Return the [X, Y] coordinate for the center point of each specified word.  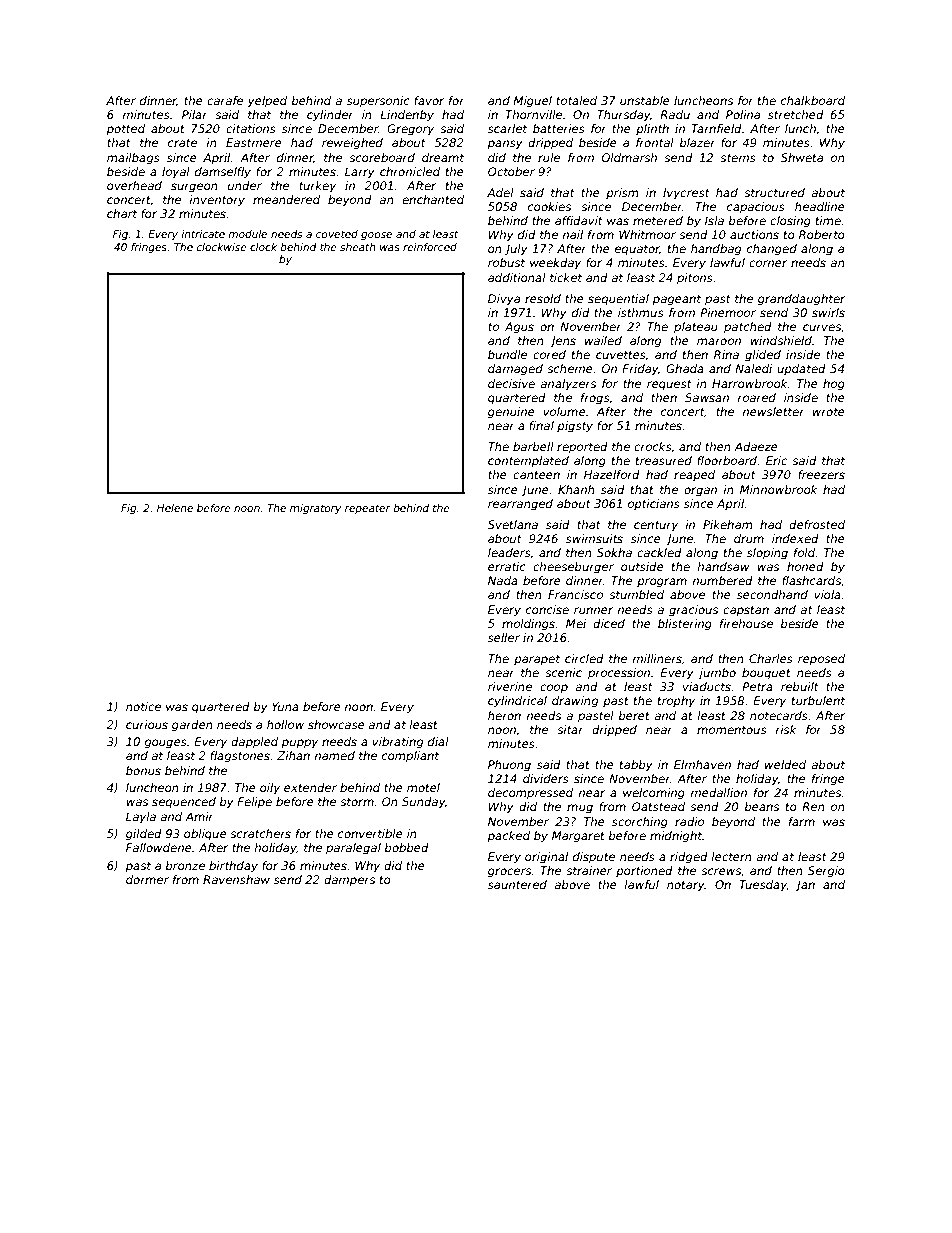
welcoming [654, 794]
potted [125, 130]
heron [504, 715]
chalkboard [813, 100]
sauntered [517, 884]
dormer [147, 879]
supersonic [378, 102]
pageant [676, 300]
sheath [358, 247]
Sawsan [707, 397]
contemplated [528, 462]
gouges [165, 744]
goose [376, 236]
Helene [175, 508]
